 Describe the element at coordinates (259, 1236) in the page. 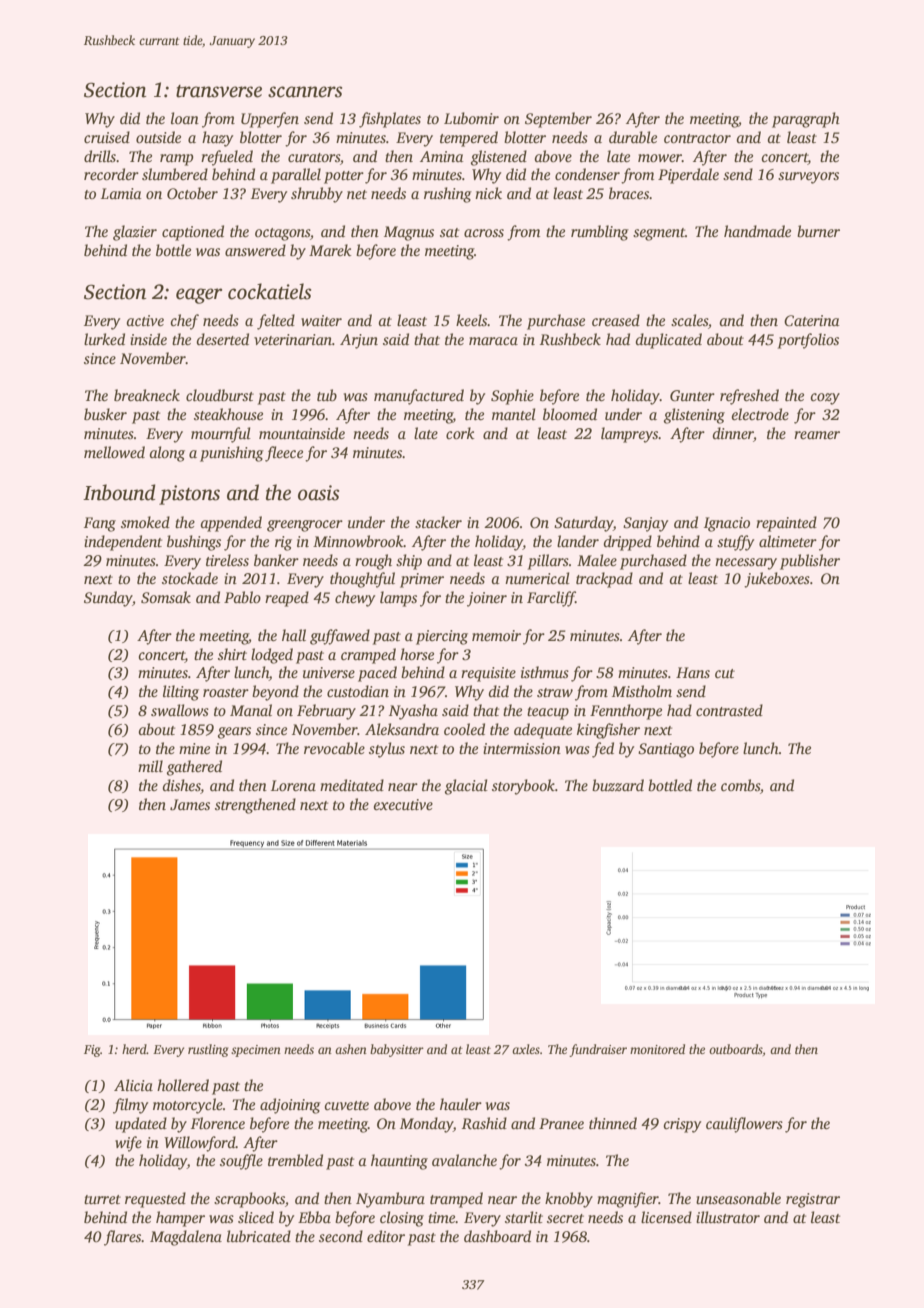

I see `lubricated` at that location.
